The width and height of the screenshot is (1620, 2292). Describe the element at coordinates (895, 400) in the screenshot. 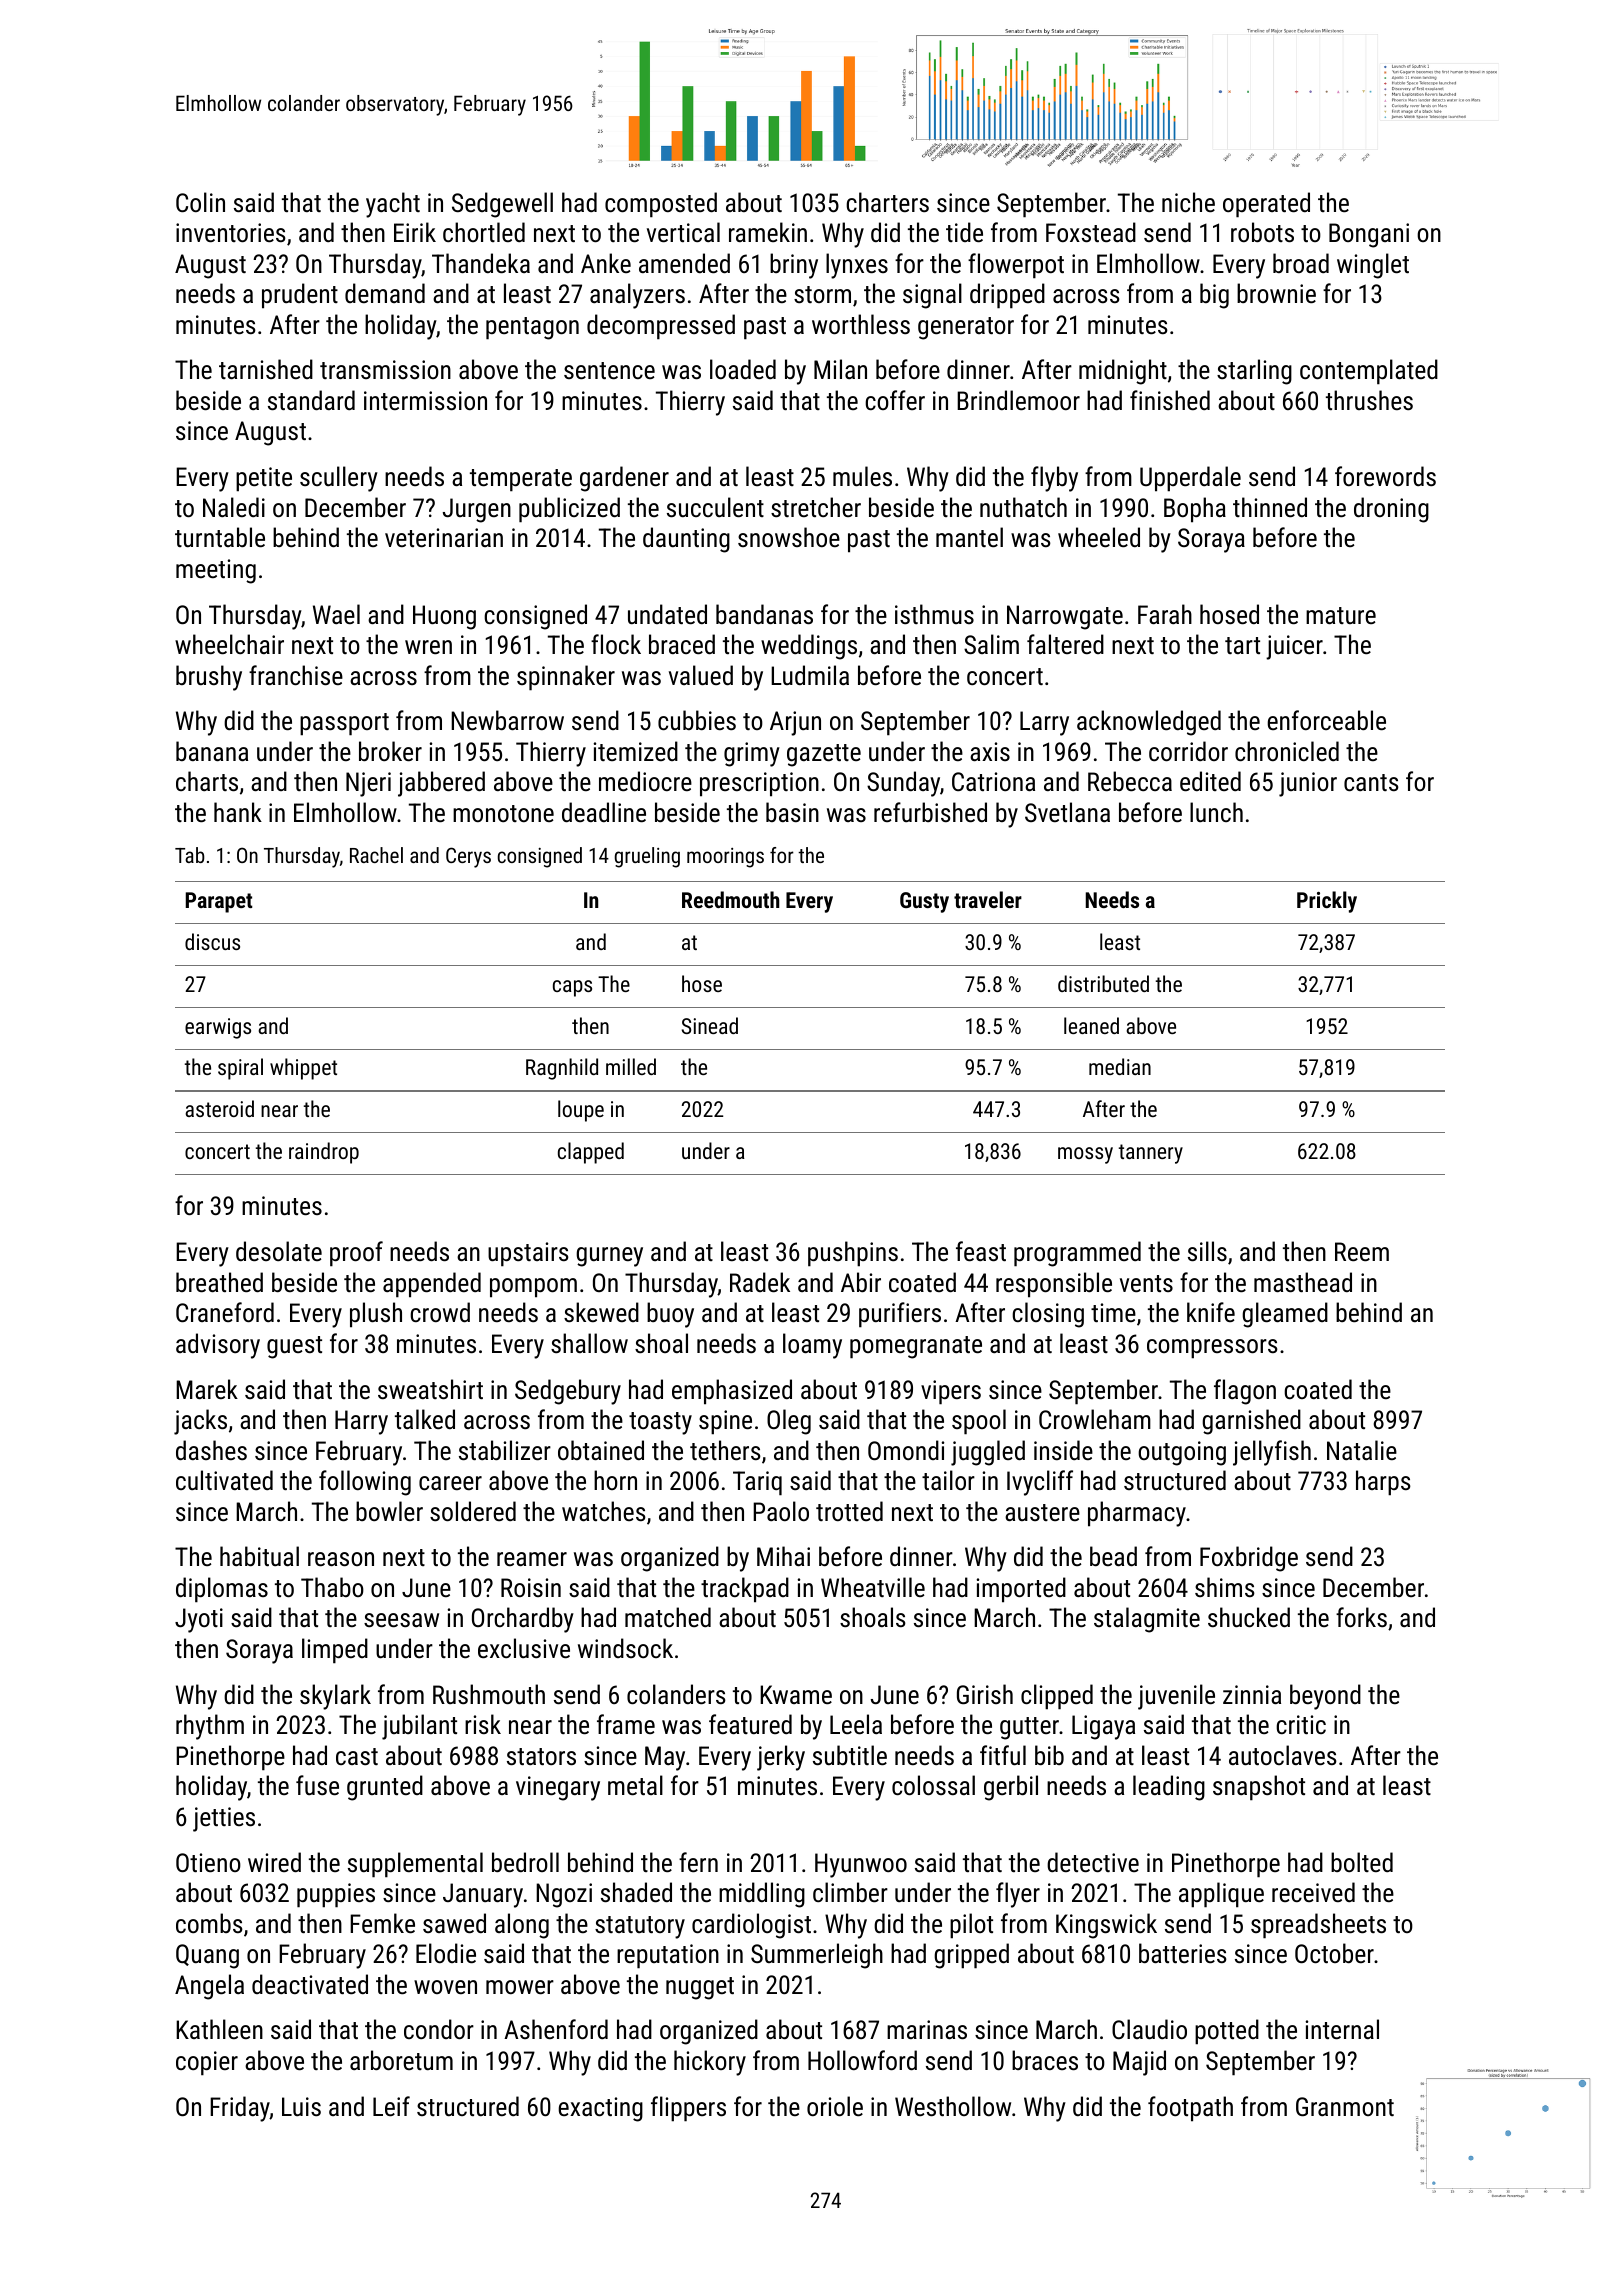

I see `coffer` at that location.
